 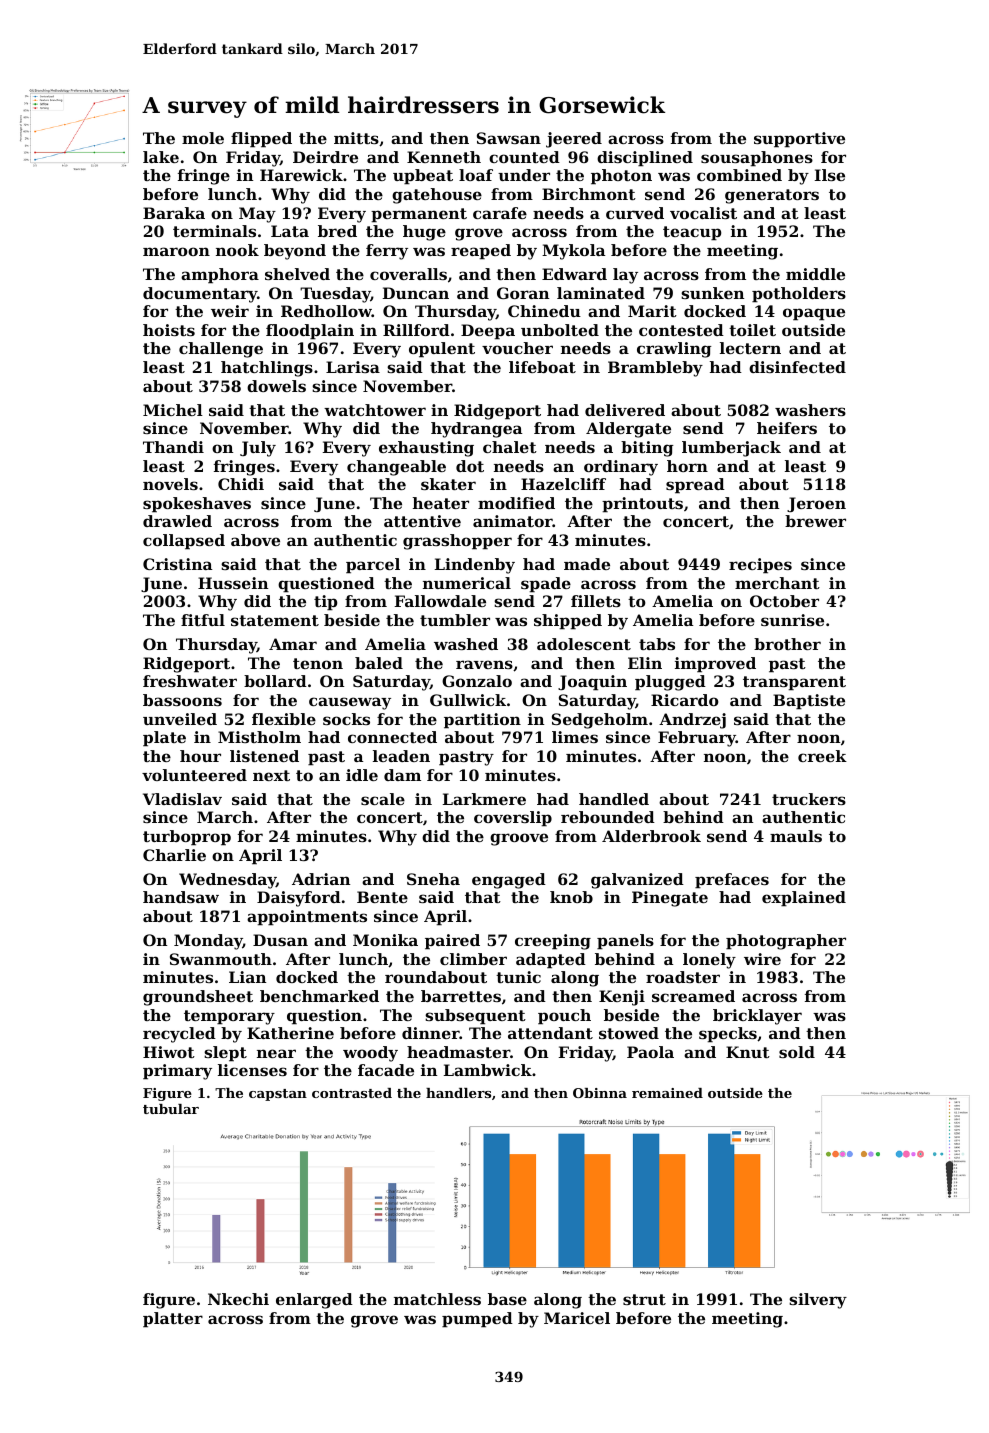 What do you see at coordinates (259, 737) in the page?
I see `Mistholm` at bounding box center [259, 737].
